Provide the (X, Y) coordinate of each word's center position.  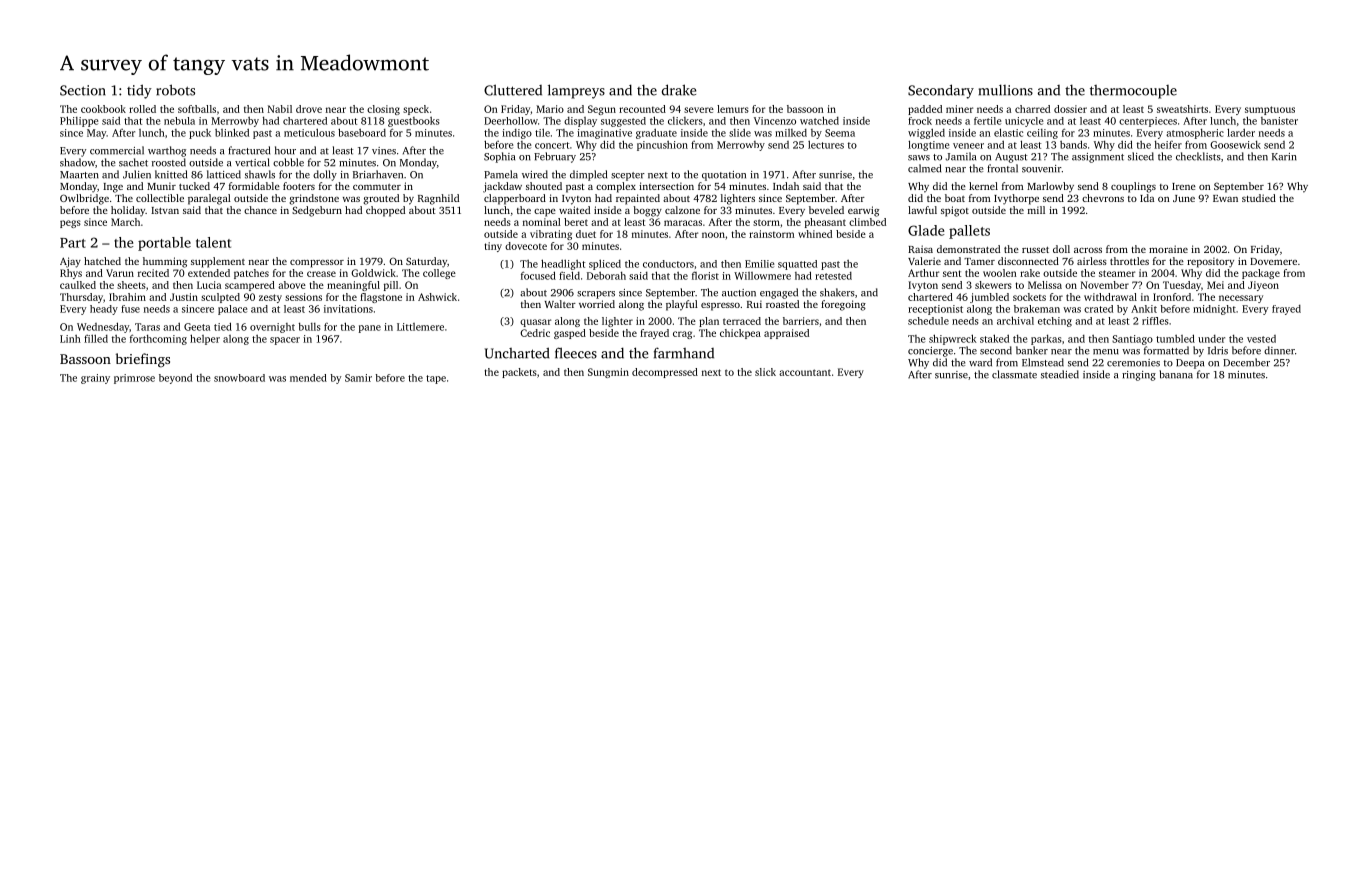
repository (1210, 262)
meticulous (309, 132)
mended (308, 378)
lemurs (733, 109)
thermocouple (1133, 92)
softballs (197, 109)
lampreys (576, 91)
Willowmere (762, 276)
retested (833, 276)
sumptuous (1270, 110)
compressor (317, 264)
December (1246, 362)
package (1261, 274)
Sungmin (608, 373)
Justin (184, 297)
